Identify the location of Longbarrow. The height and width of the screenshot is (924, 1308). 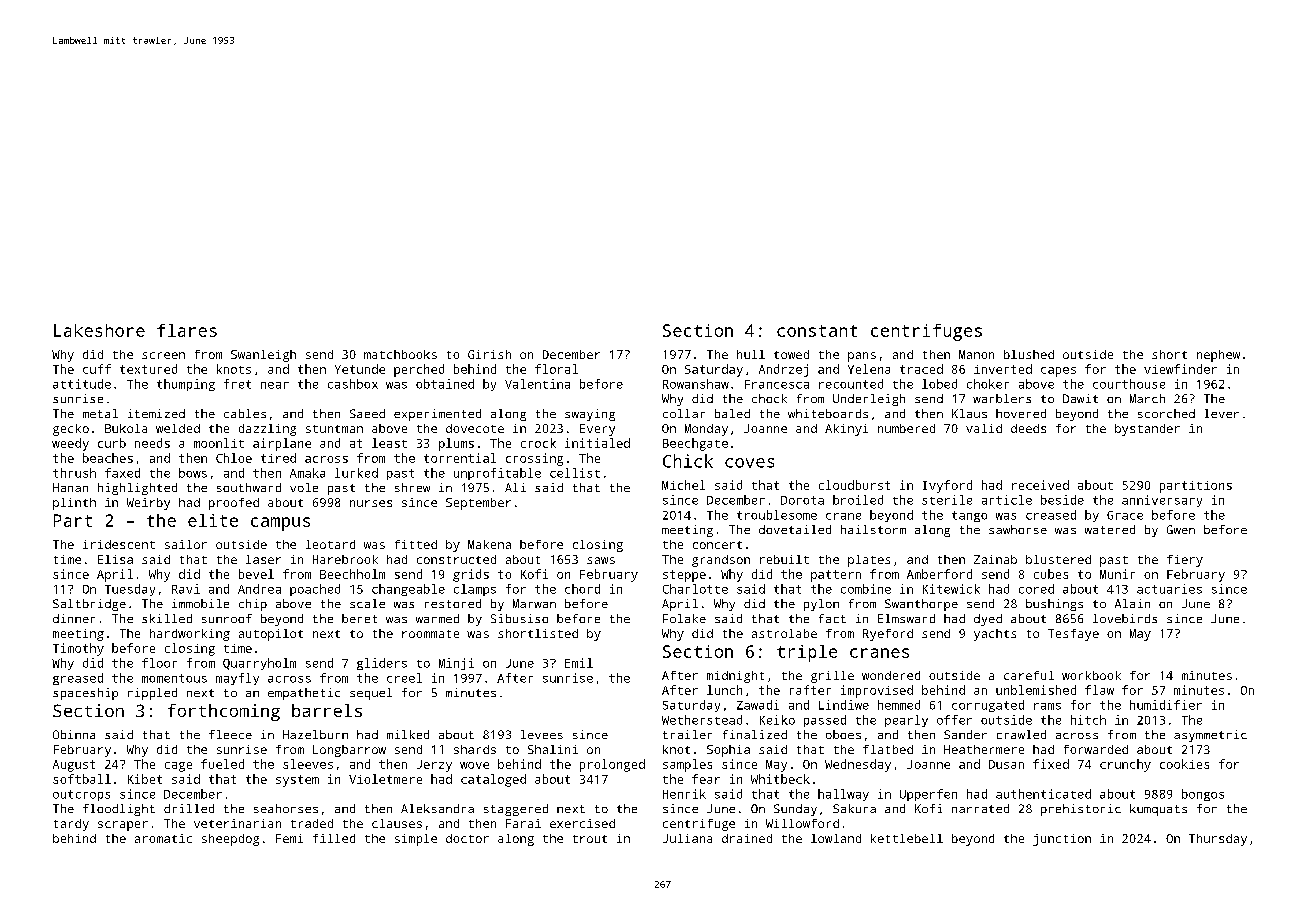
(349, 751).
